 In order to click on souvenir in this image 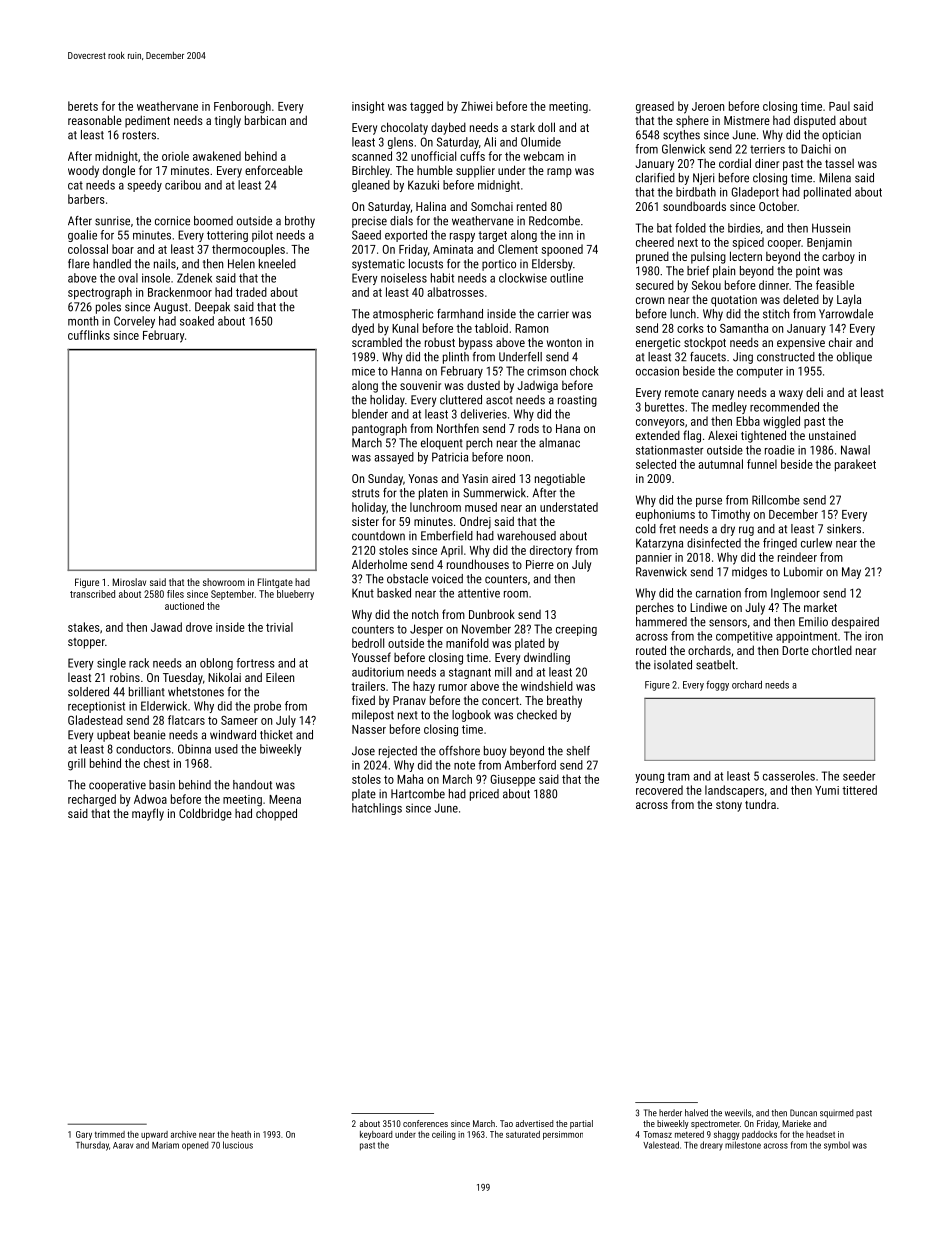, I will do `click(420, 385)`.
